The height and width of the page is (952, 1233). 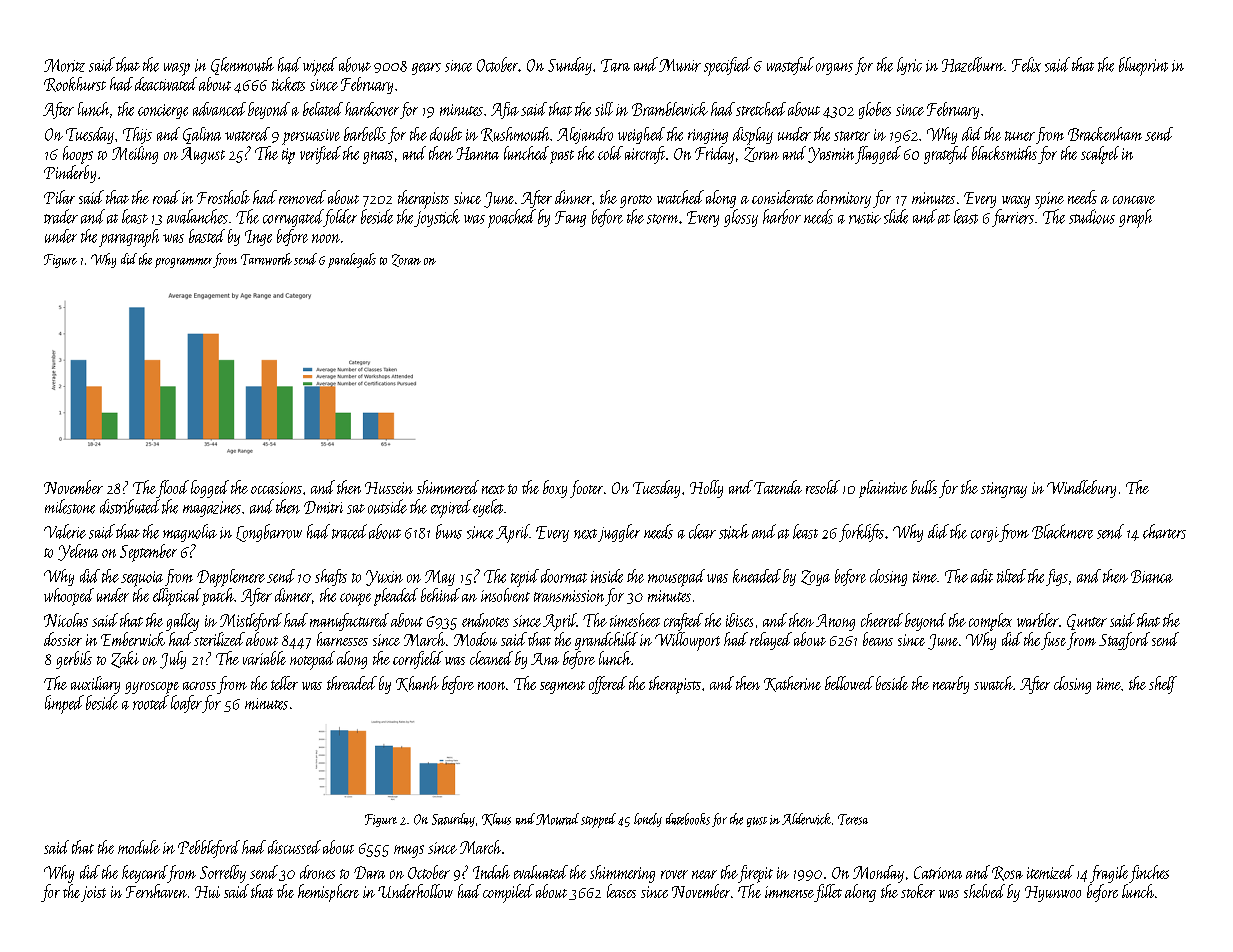 I want to click on variable, so click(x=264, y=658).
